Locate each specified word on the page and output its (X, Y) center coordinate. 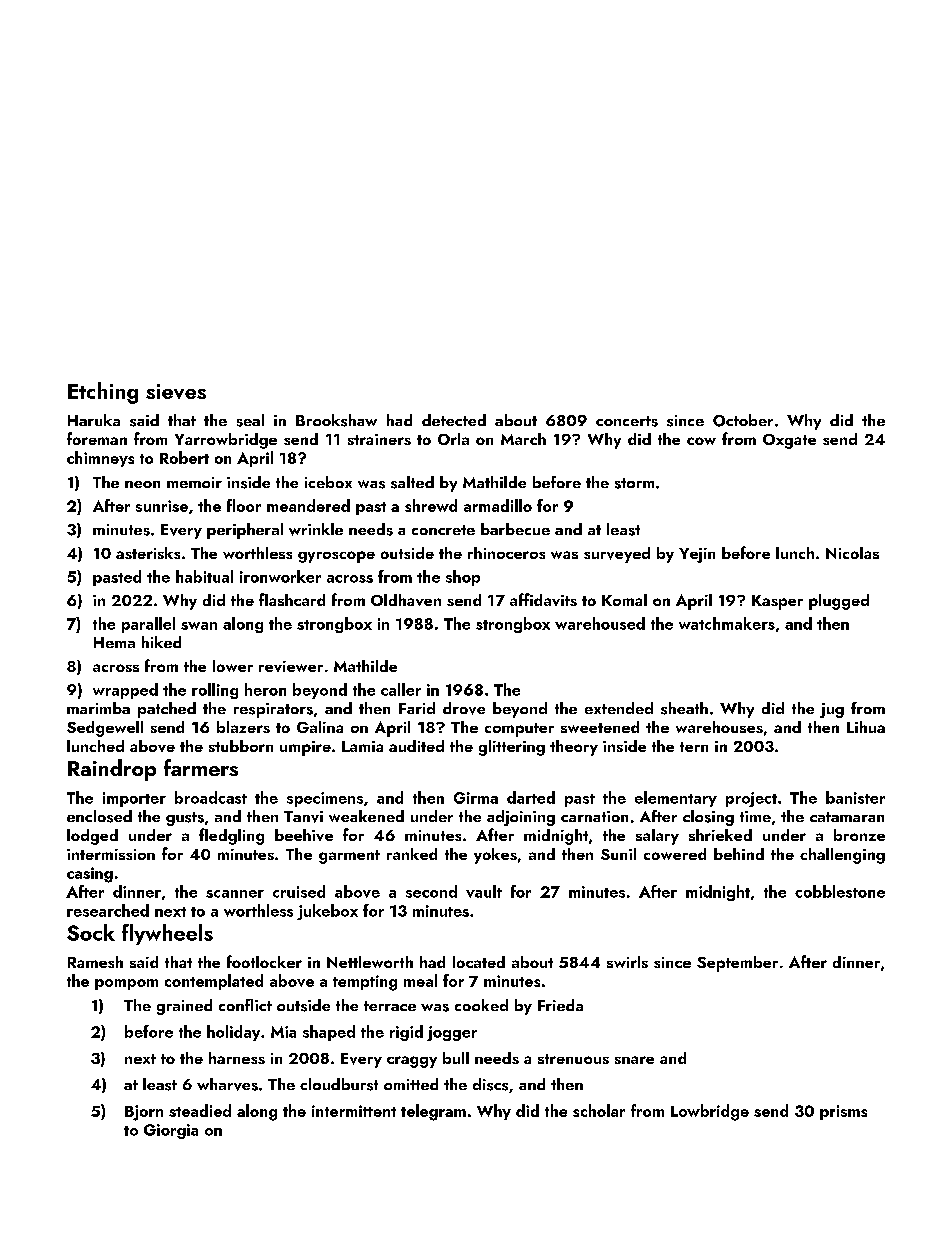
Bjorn (144, 1113)
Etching (103, 393)
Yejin (697, 555)
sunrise (162, 506)
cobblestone (840, 891)
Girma (476, 798)
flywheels (167, 934)
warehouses (719, 727)
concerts (627, 421)
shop (463, 578)
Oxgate (789, 441)
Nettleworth (370, 962)
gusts (185, 819)
